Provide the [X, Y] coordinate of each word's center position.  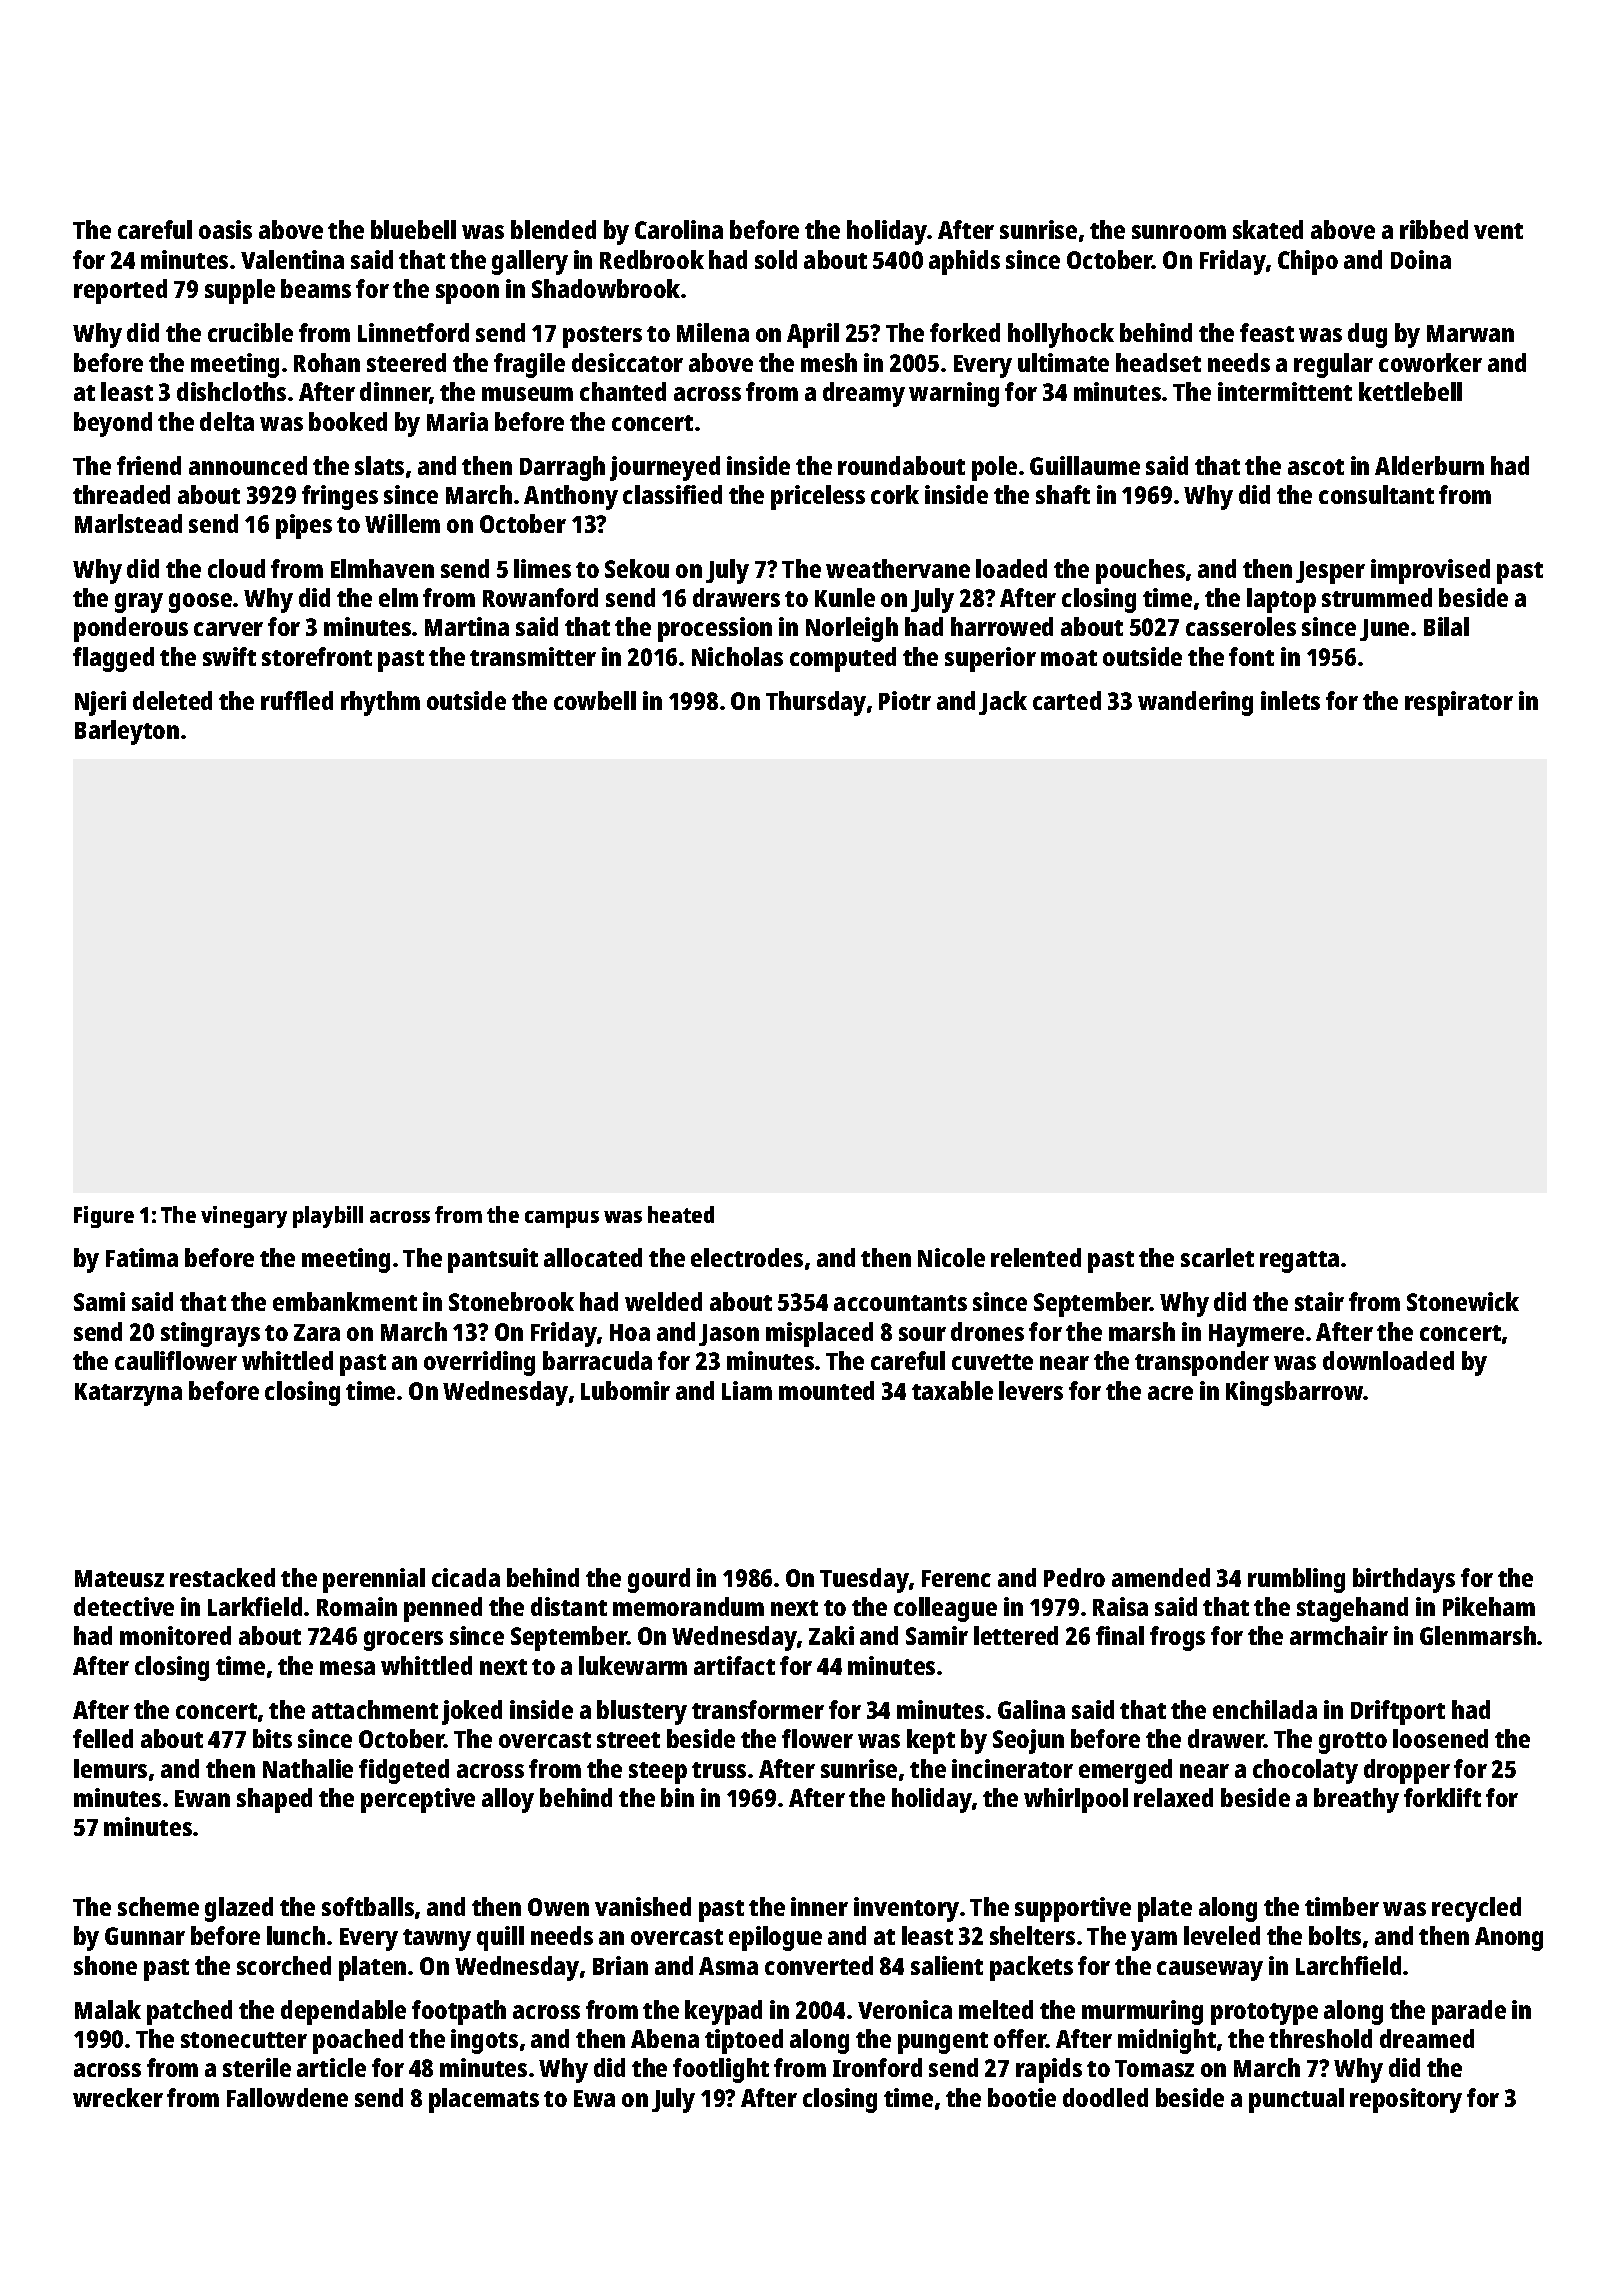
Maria [457, 421]
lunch [296, 1935]
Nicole [951, 1257]
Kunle [845, 597]
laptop [1281, 600]
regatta [1299, 1262]
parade [1469, 2012]
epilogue [775, 1938]
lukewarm [633, 1665]
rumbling [1296, 1580]
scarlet [1217, 1257]
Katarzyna [128, 1394]
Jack [1003, 703]
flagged [113, 659]
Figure [104, 1217]
